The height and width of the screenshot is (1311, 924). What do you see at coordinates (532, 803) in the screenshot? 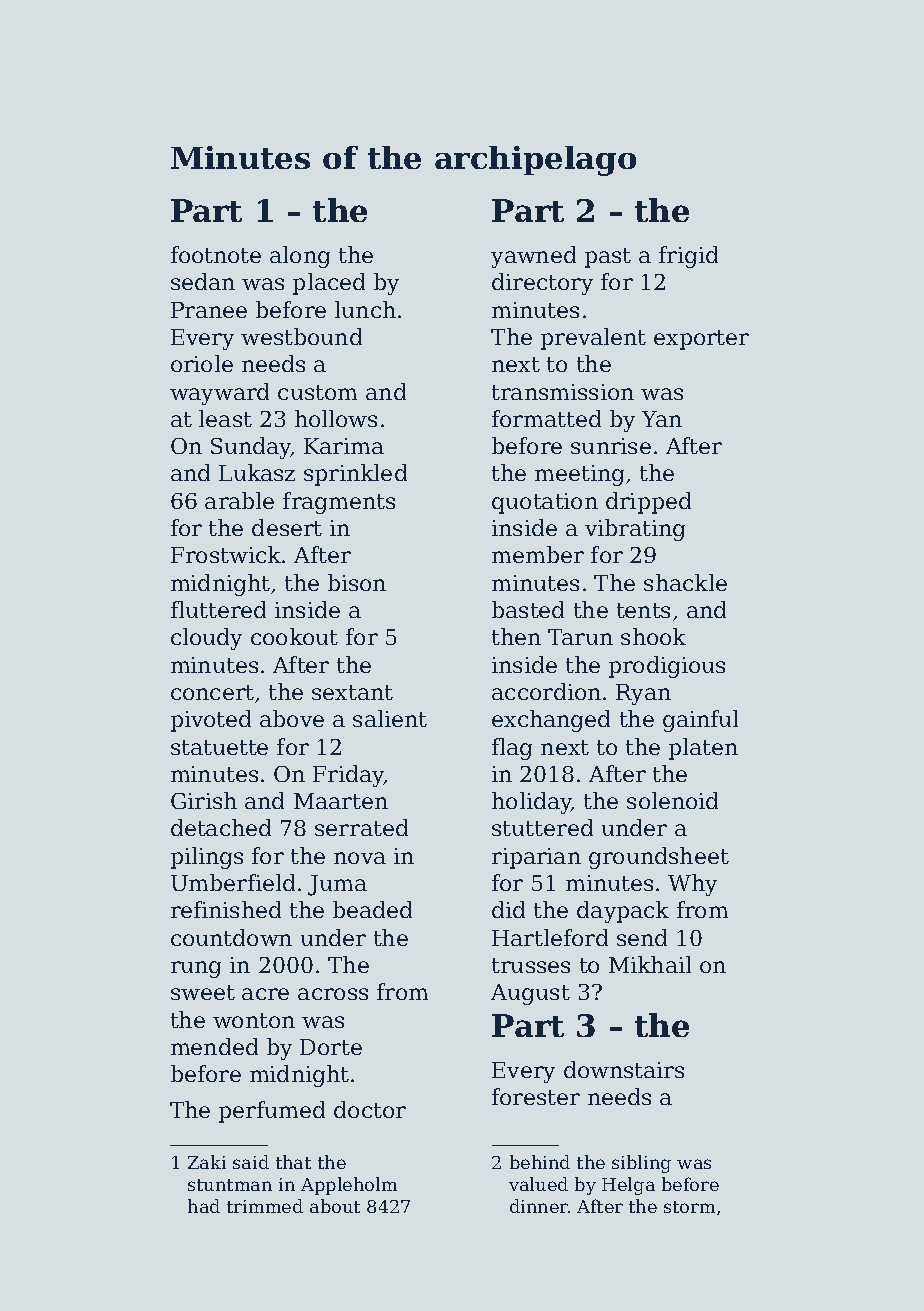
I see `holiday` at bounding box center [532, 803].
